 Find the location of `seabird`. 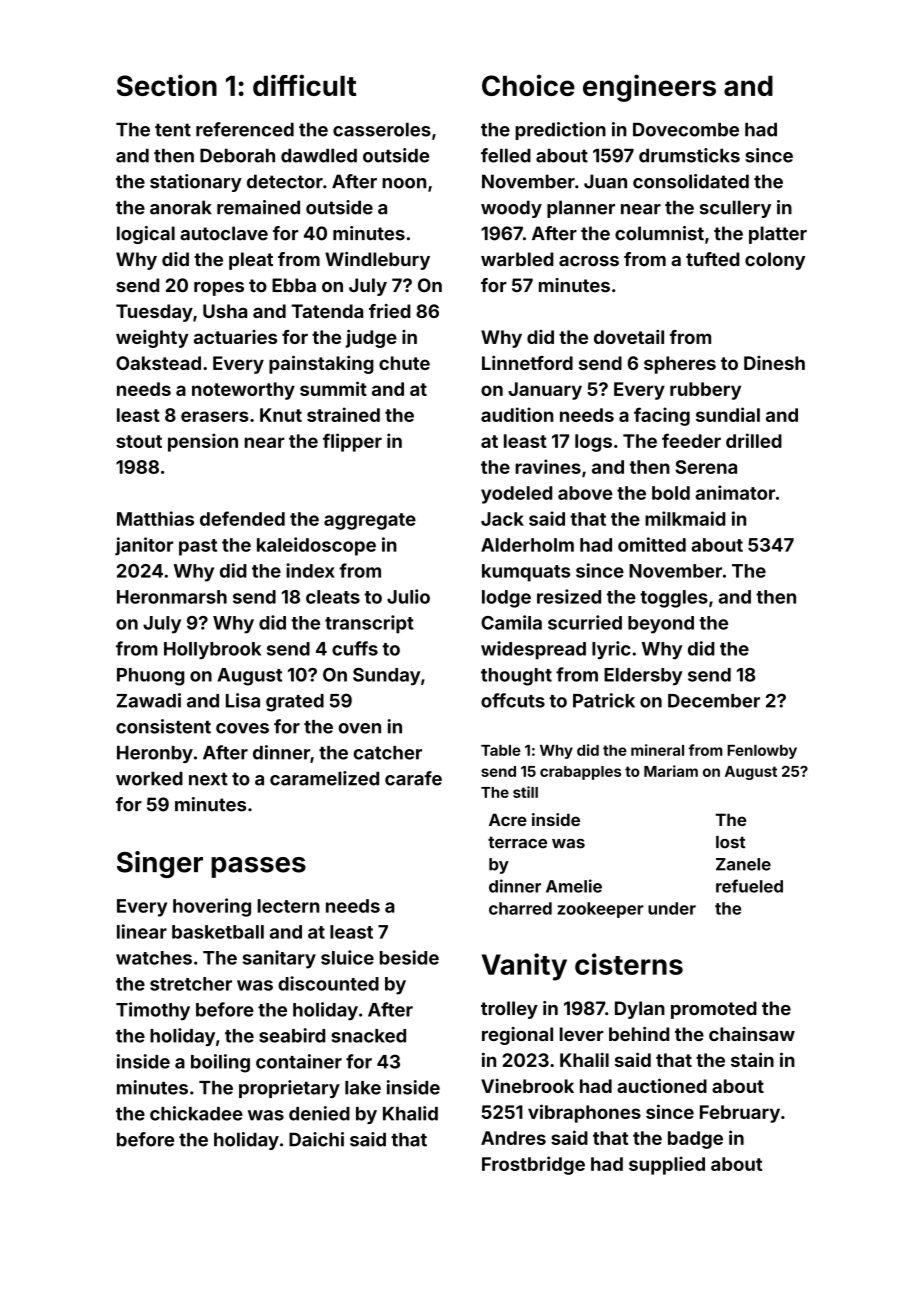

seabird is located at coordinates (292, 1035).
